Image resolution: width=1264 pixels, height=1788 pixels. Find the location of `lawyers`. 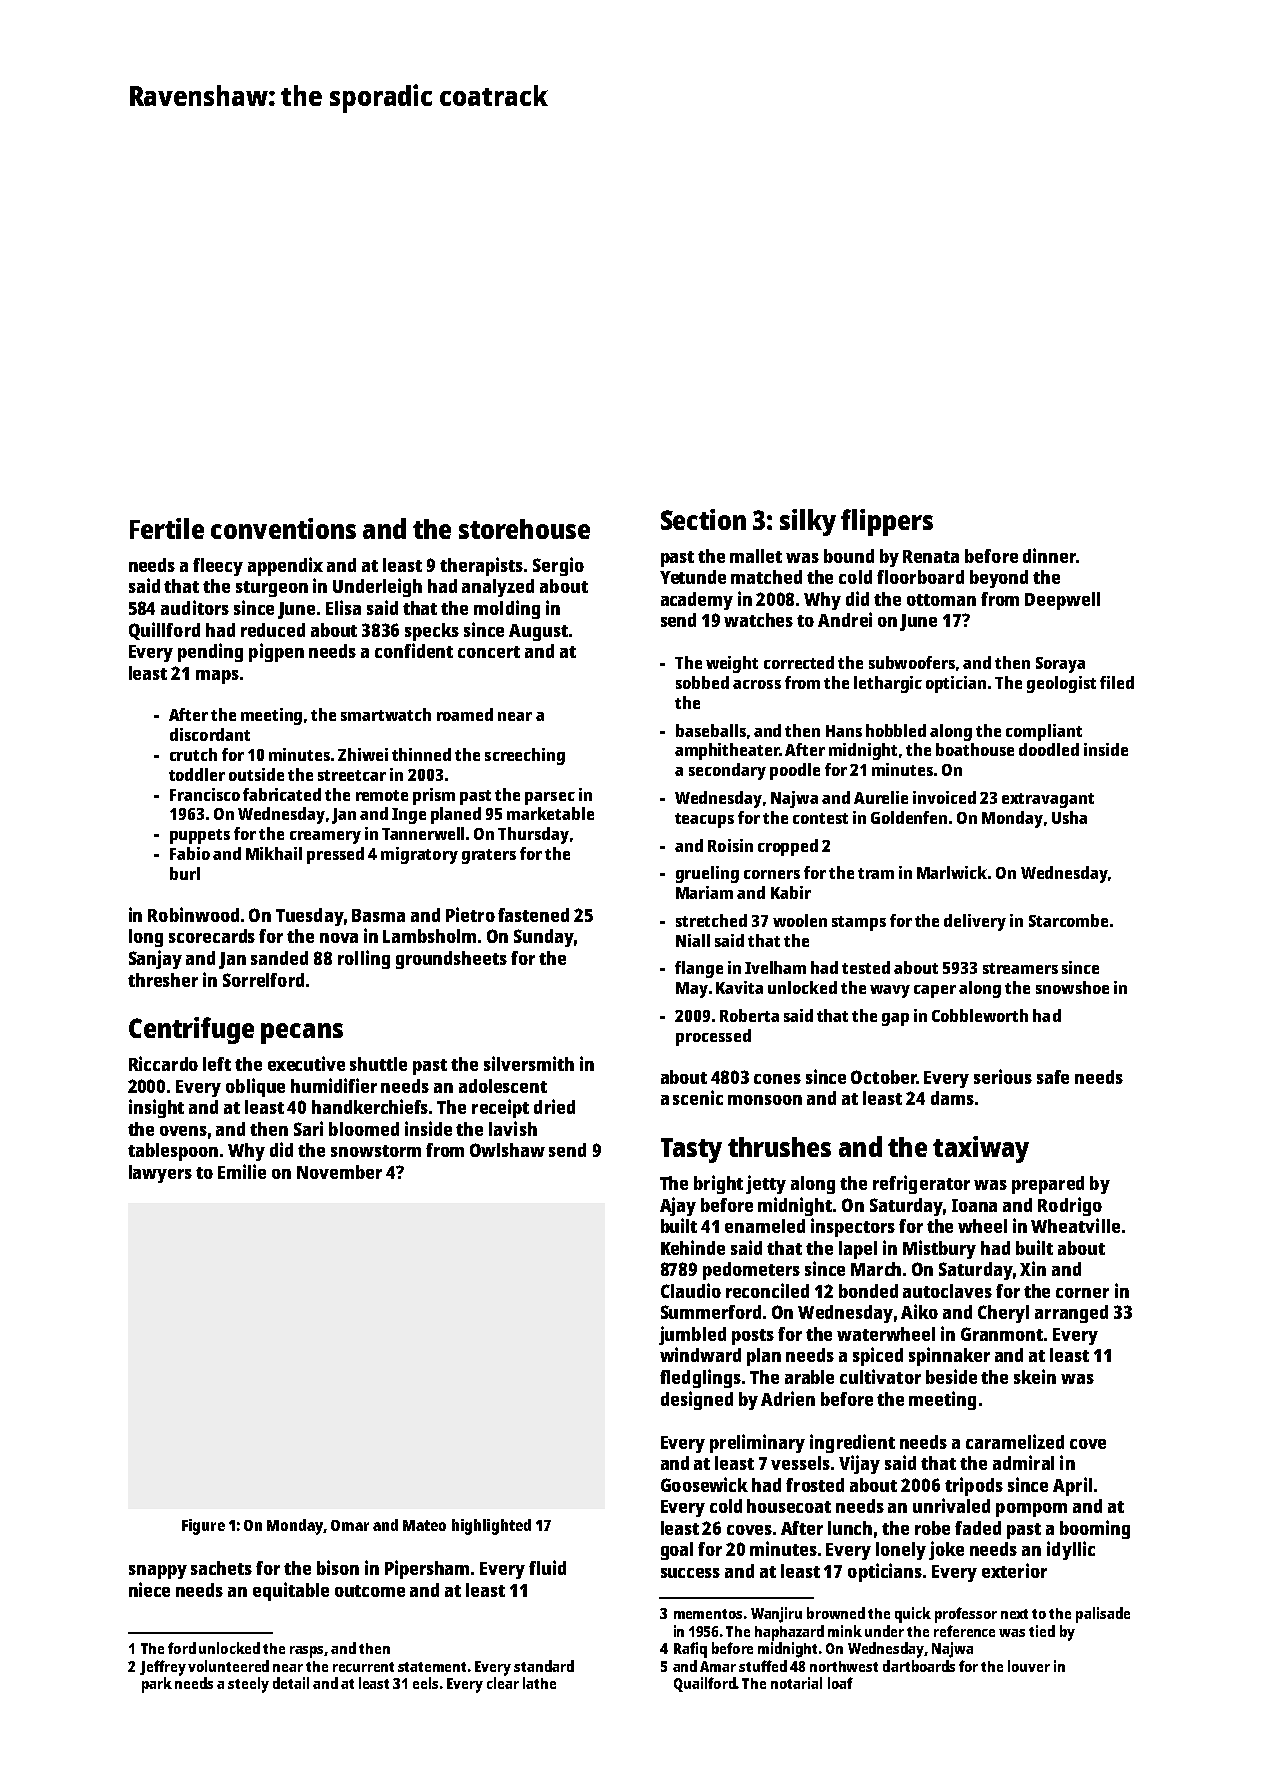

lawyers is located at coordinates (160, 1174).
